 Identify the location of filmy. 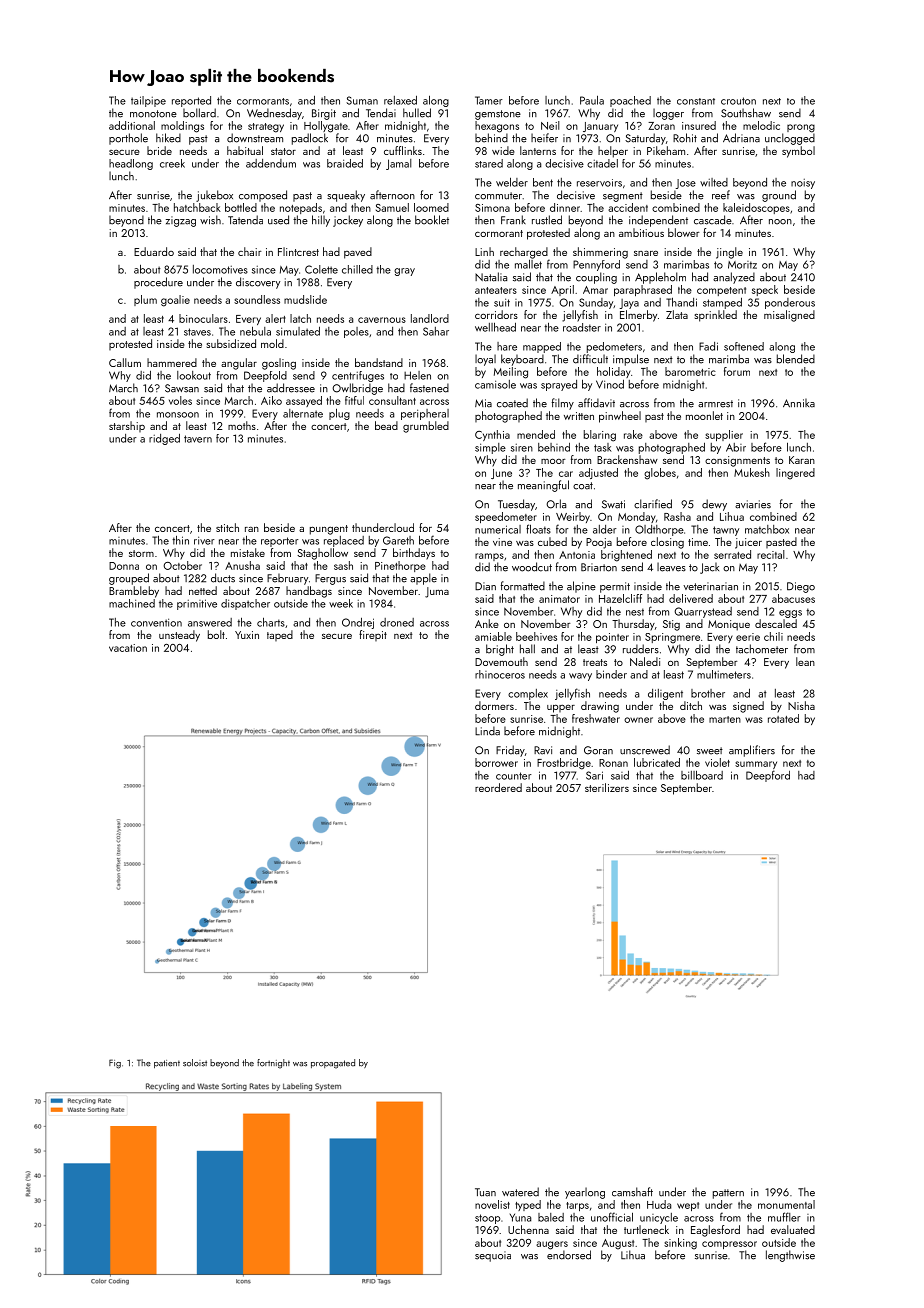
(562, 404).
